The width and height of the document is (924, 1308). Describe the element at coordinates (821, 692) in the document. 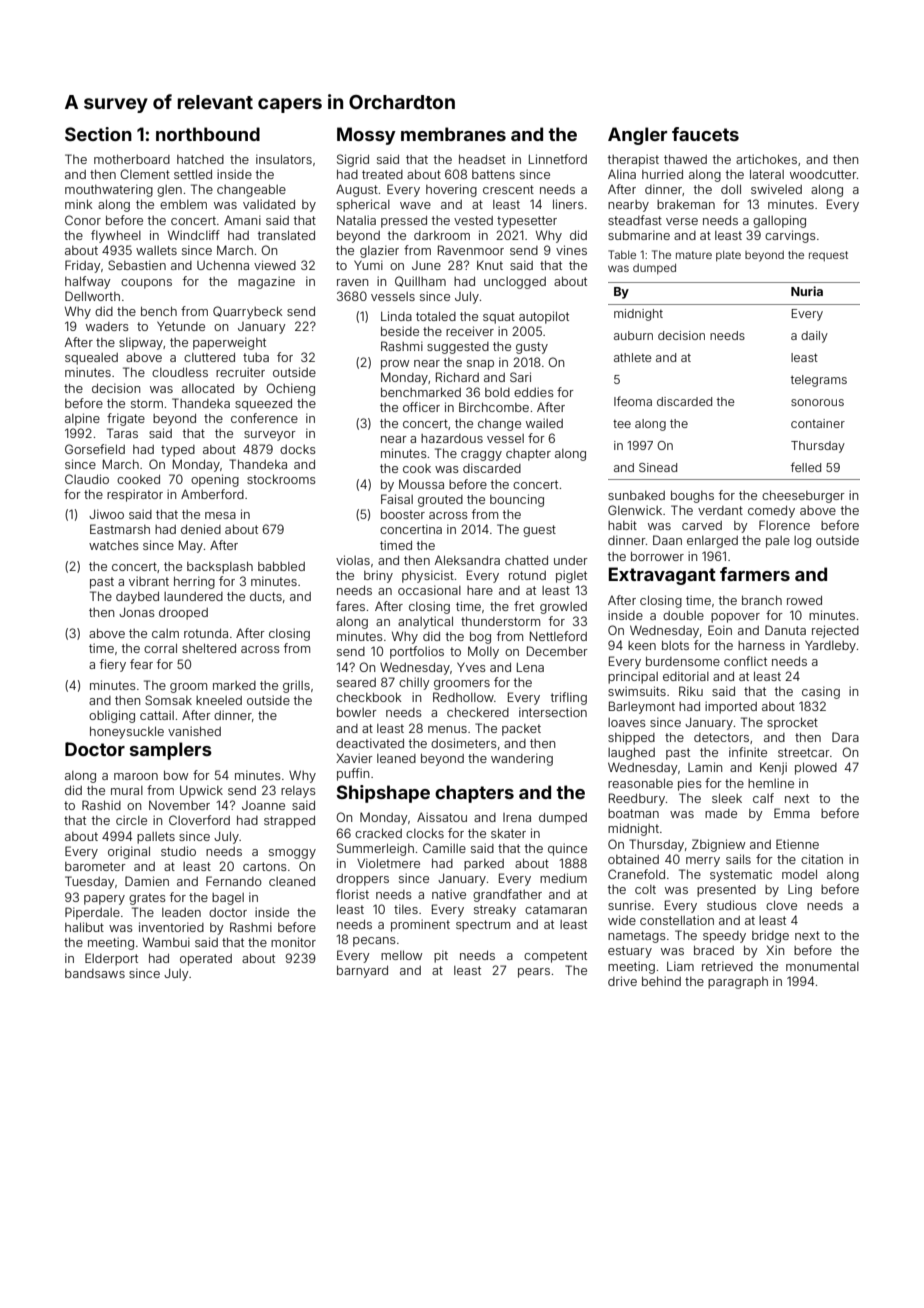

I see `casing` at that location.
